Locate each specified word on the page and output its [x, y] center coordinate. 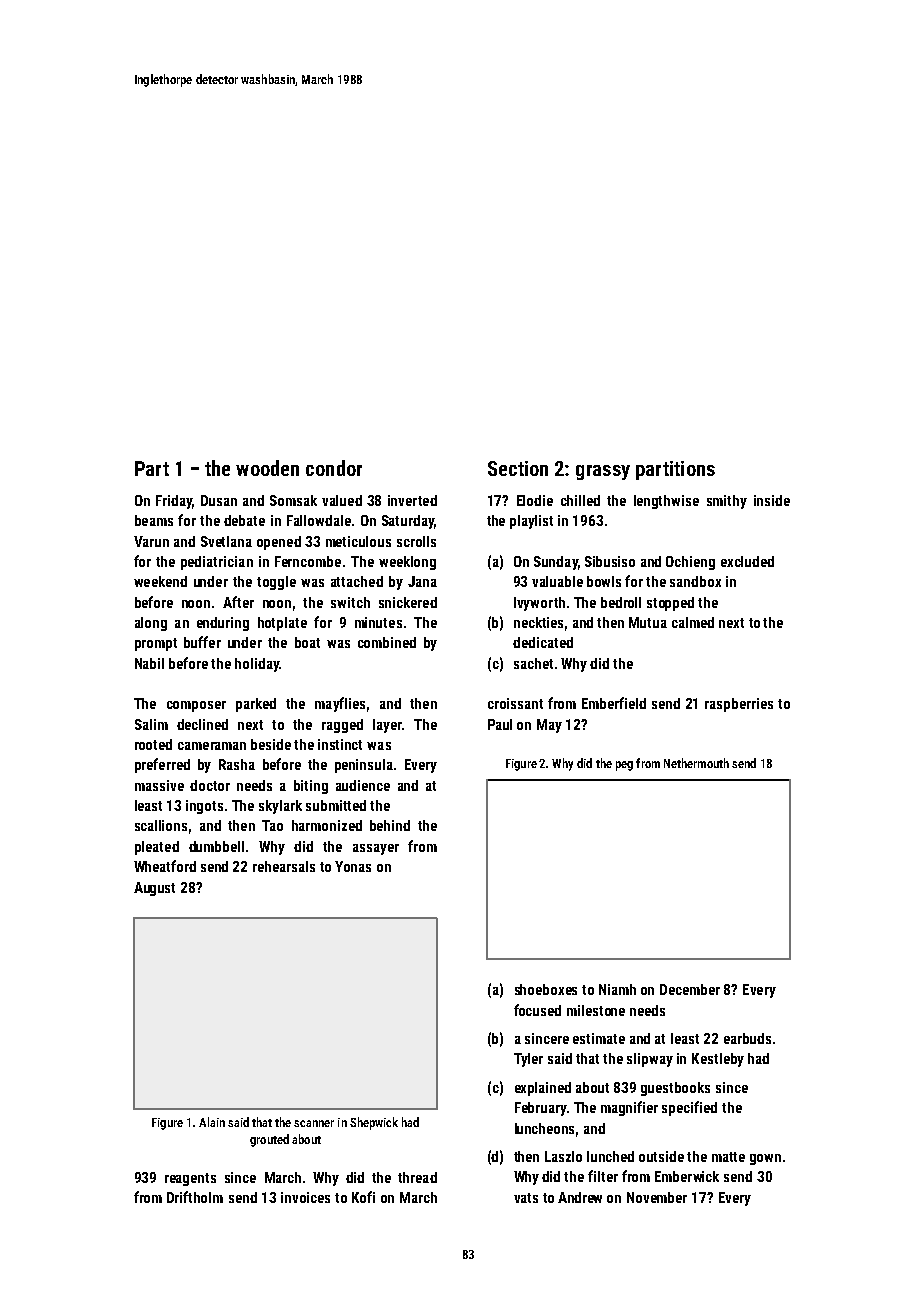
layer [387, 726]
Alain [212, 1122]
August [154, 889]
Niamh [617, 989]
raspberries [739, 705]
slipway [650, 1060]
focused [537, 1010]
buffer [202, 642]
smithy [727, 502]
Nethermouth [696, 763]
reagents [190, 1179]
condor [334, 468]
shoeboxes [546, 989]
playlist [531, 522]
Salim [151, 724]
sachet [533, 663]
